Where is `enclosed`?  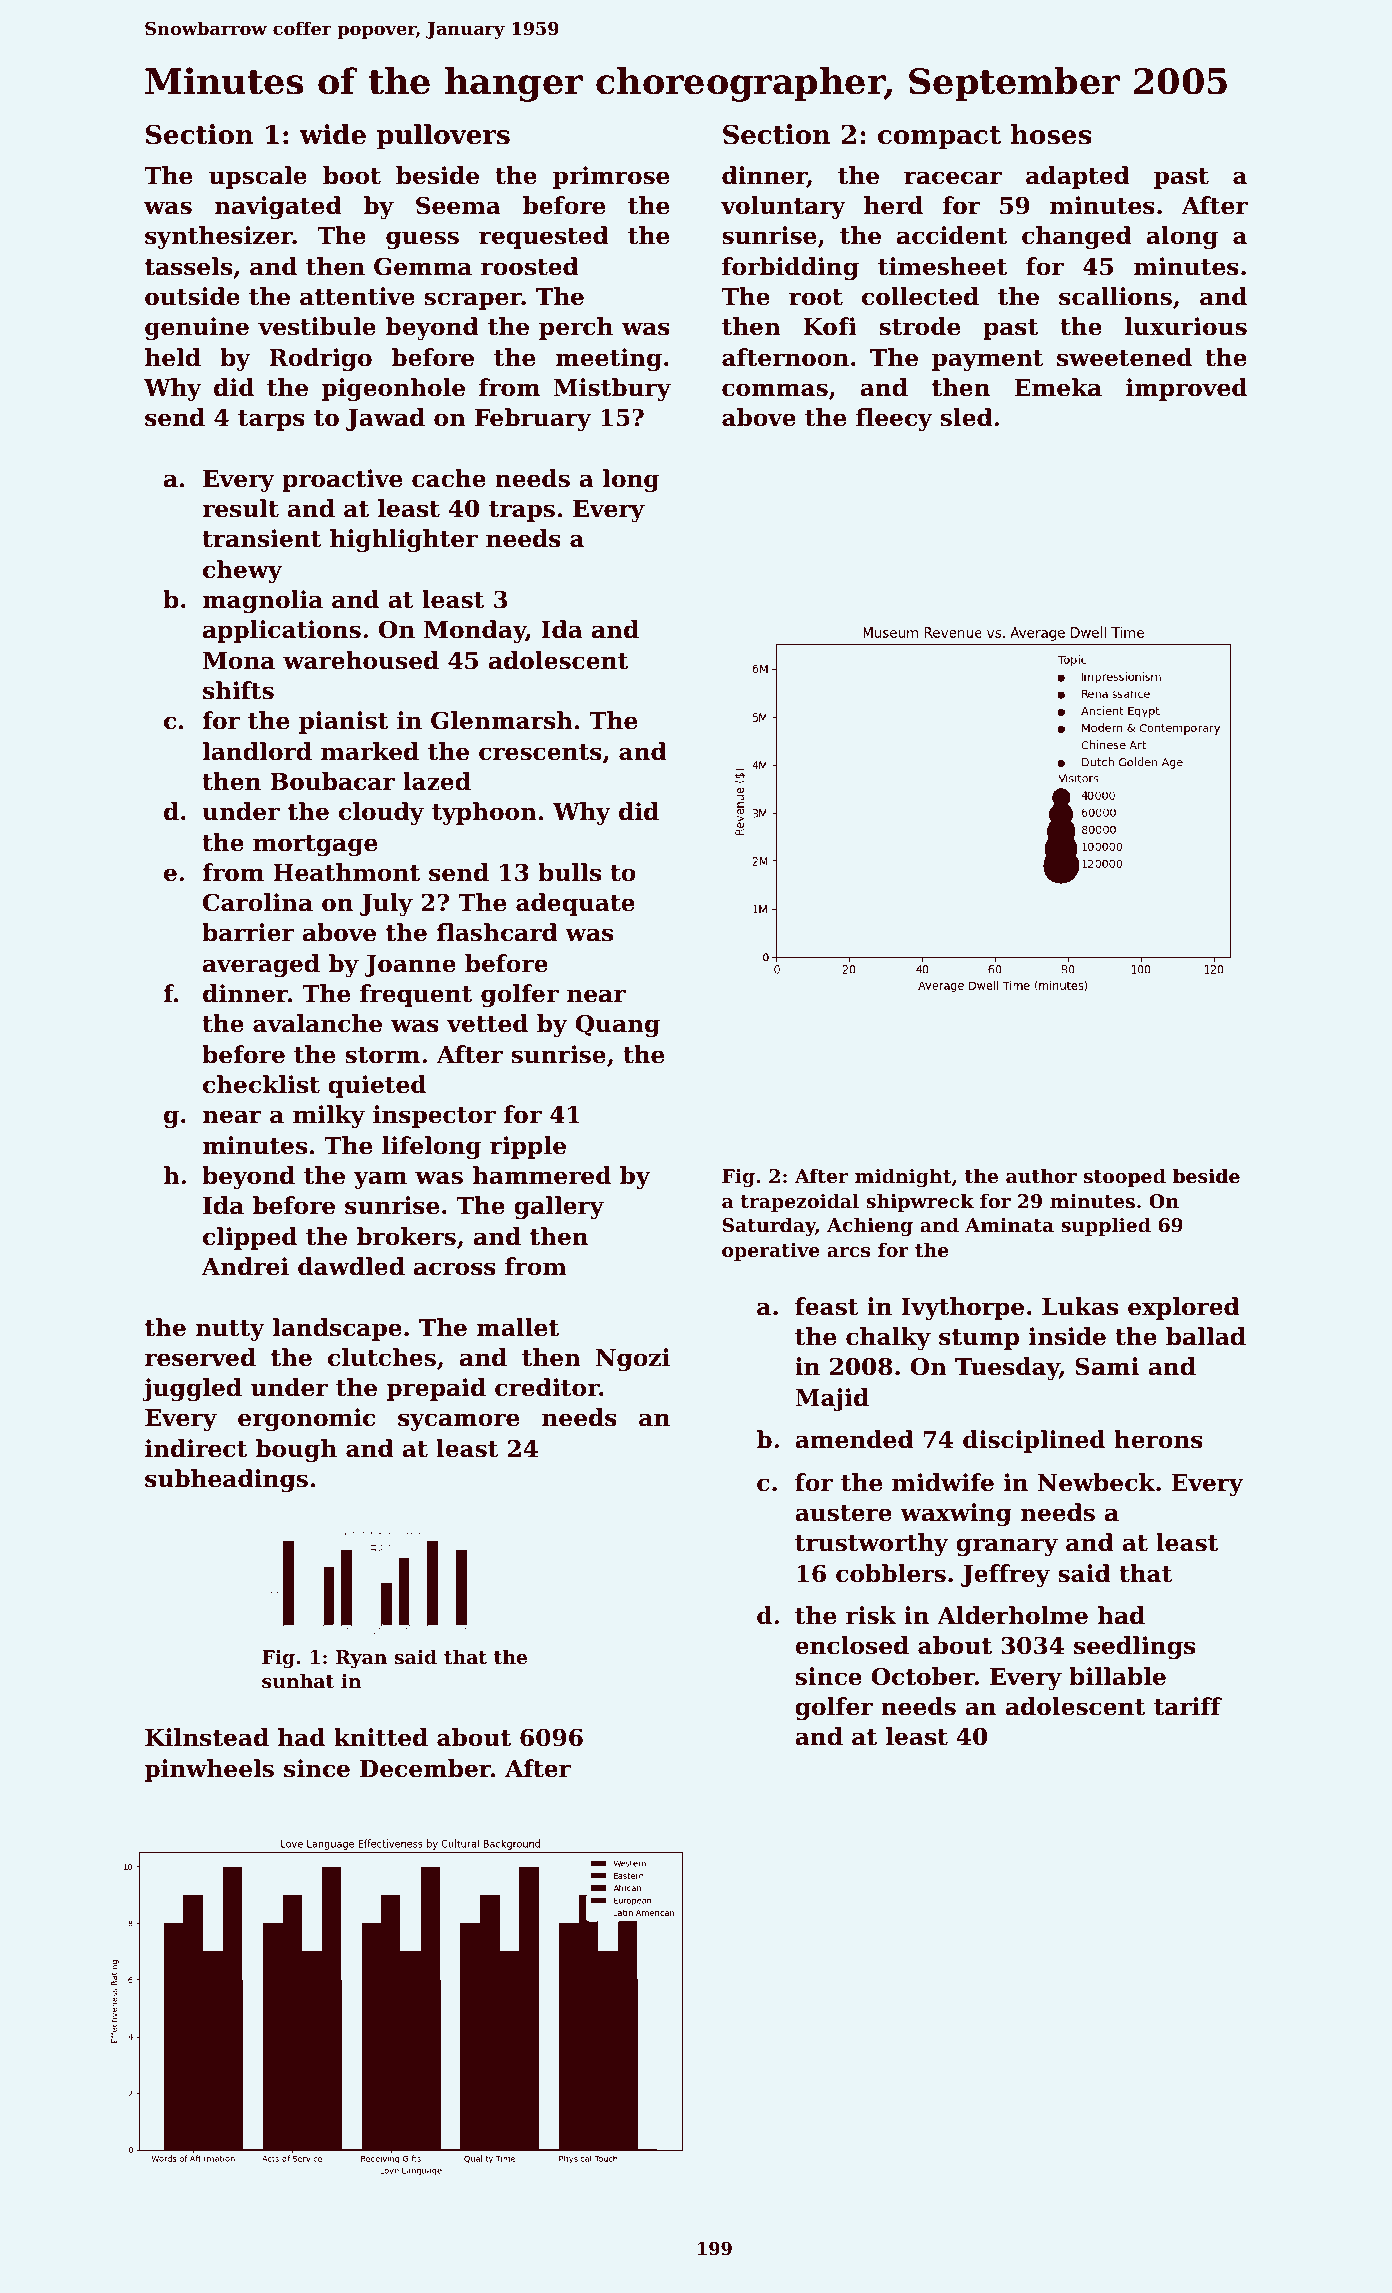
enclosed is located at coordinates (852, 1645).
